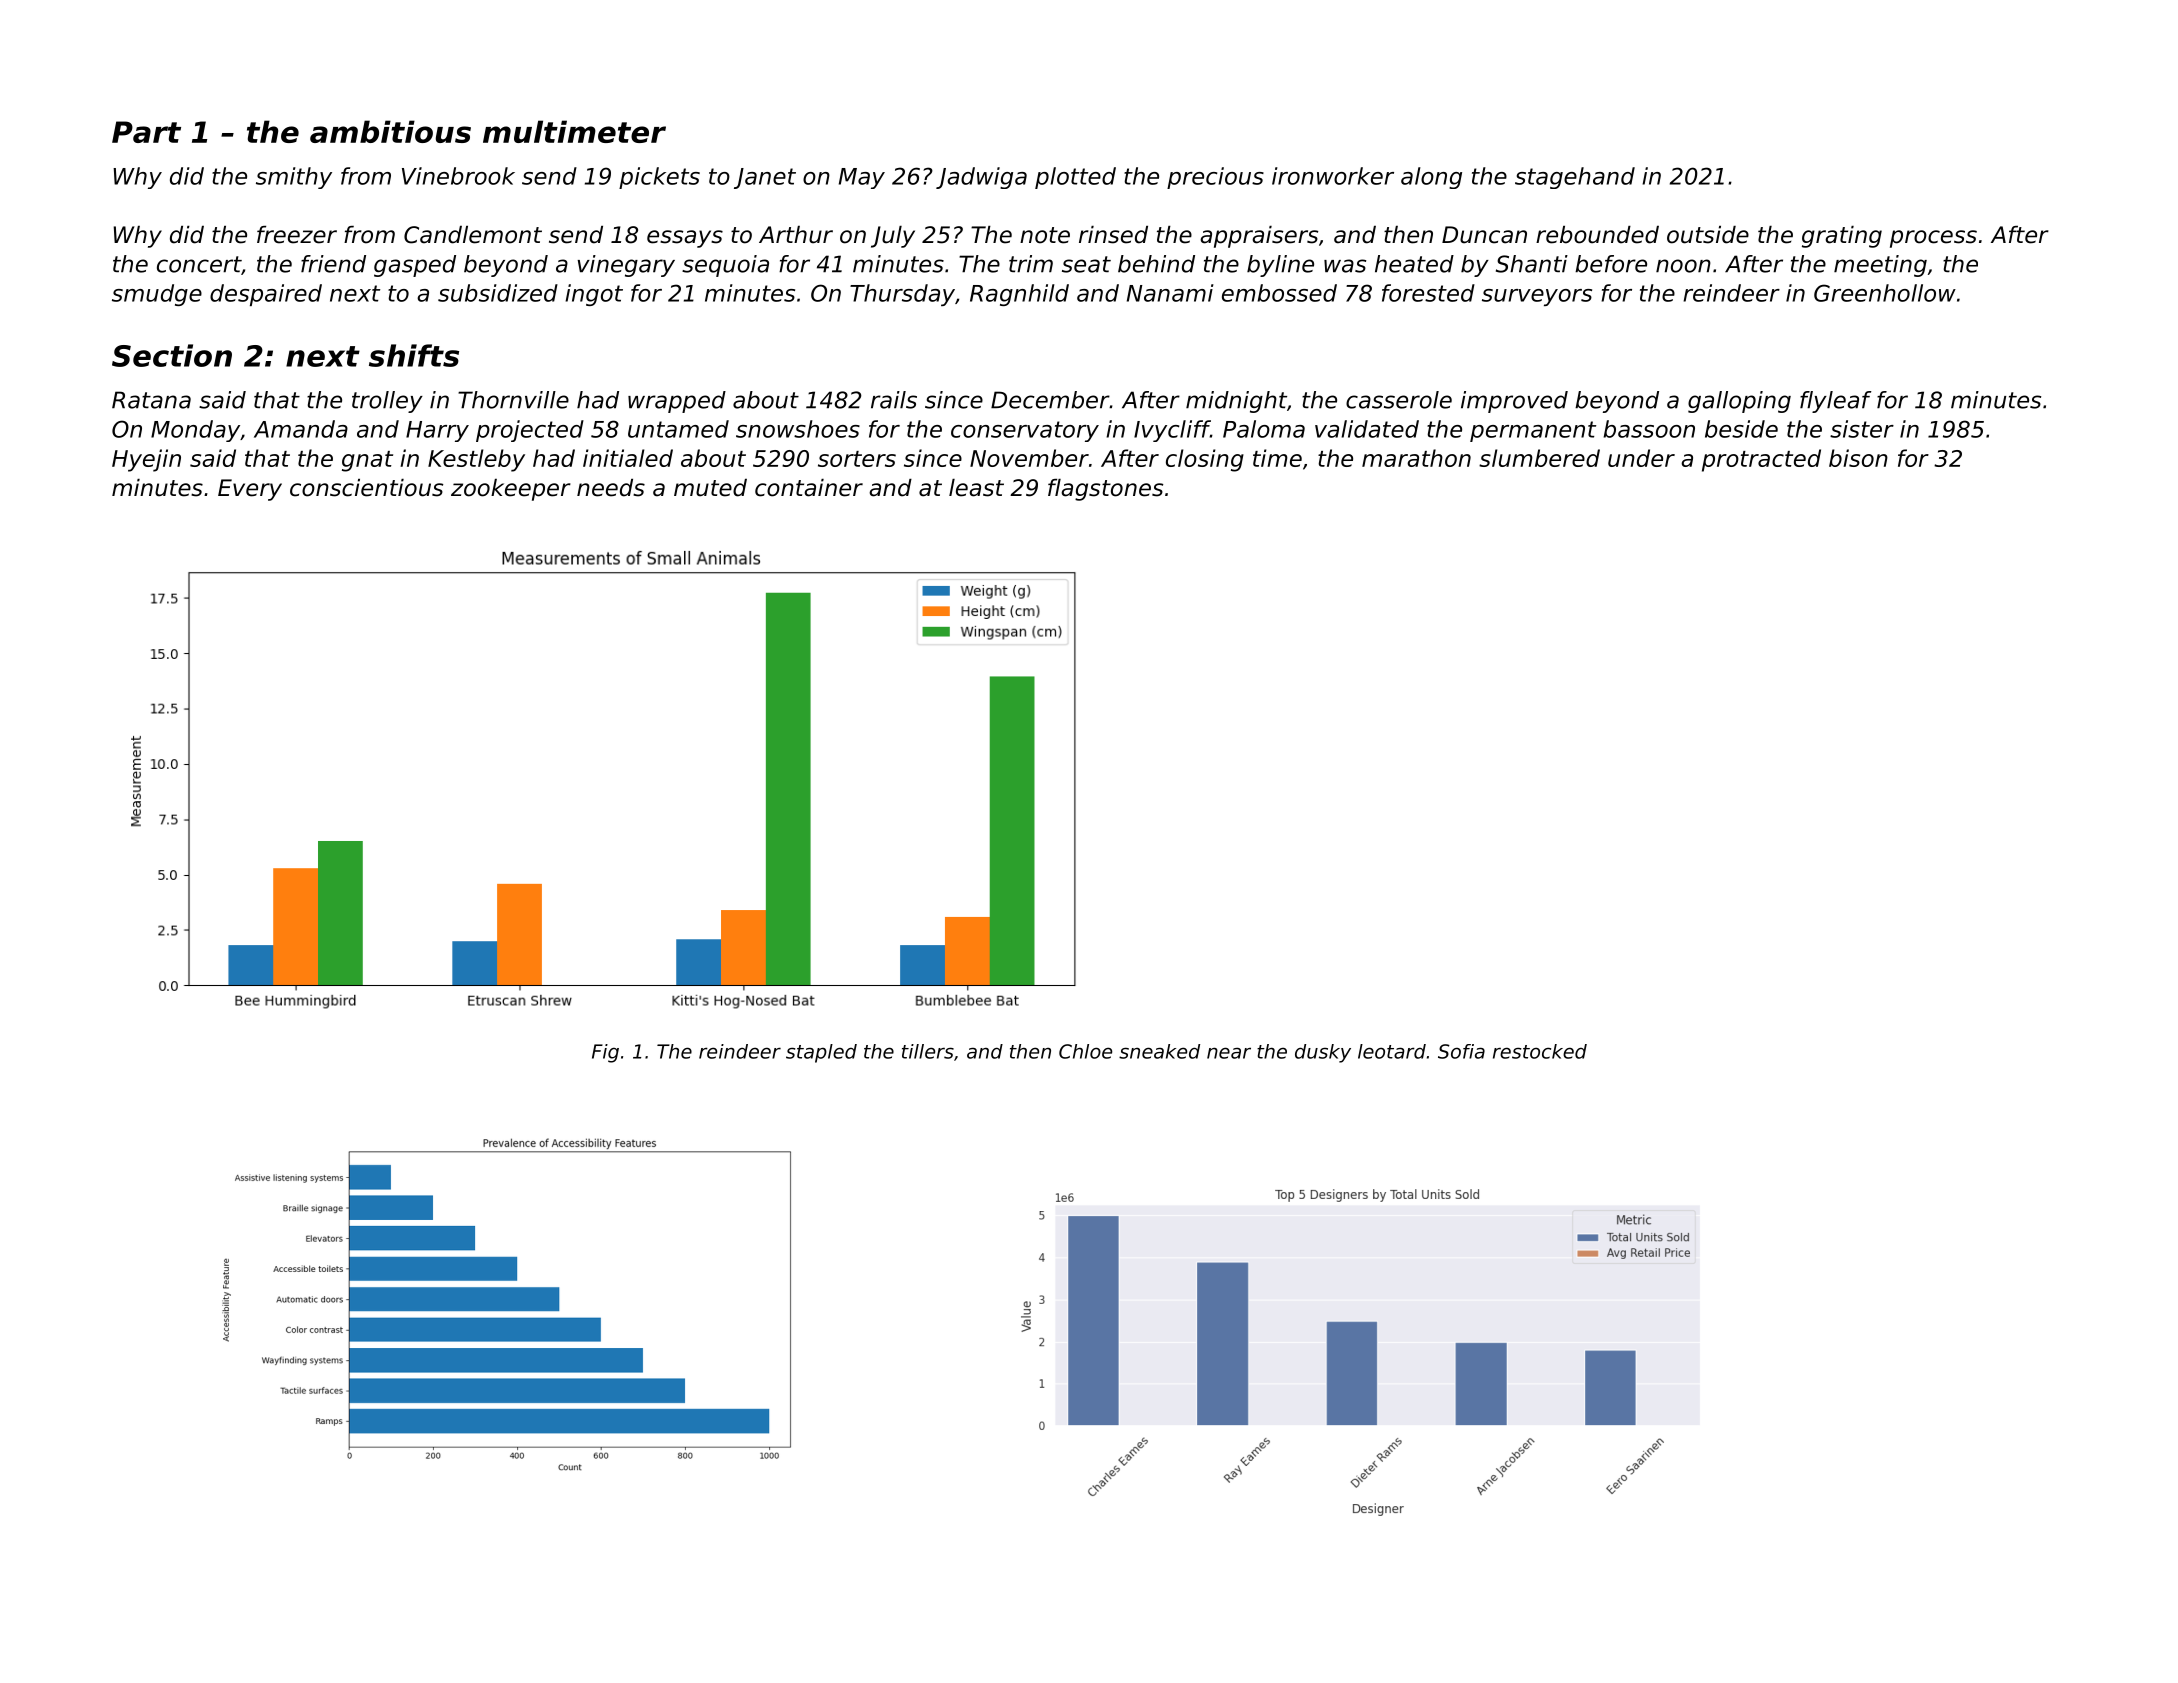 The height and width of the document is (1683, 2178). What do you see at coordinates (1461, 1051) in the document?
I see `Sofia` at bounding box center [1461, 1051].
